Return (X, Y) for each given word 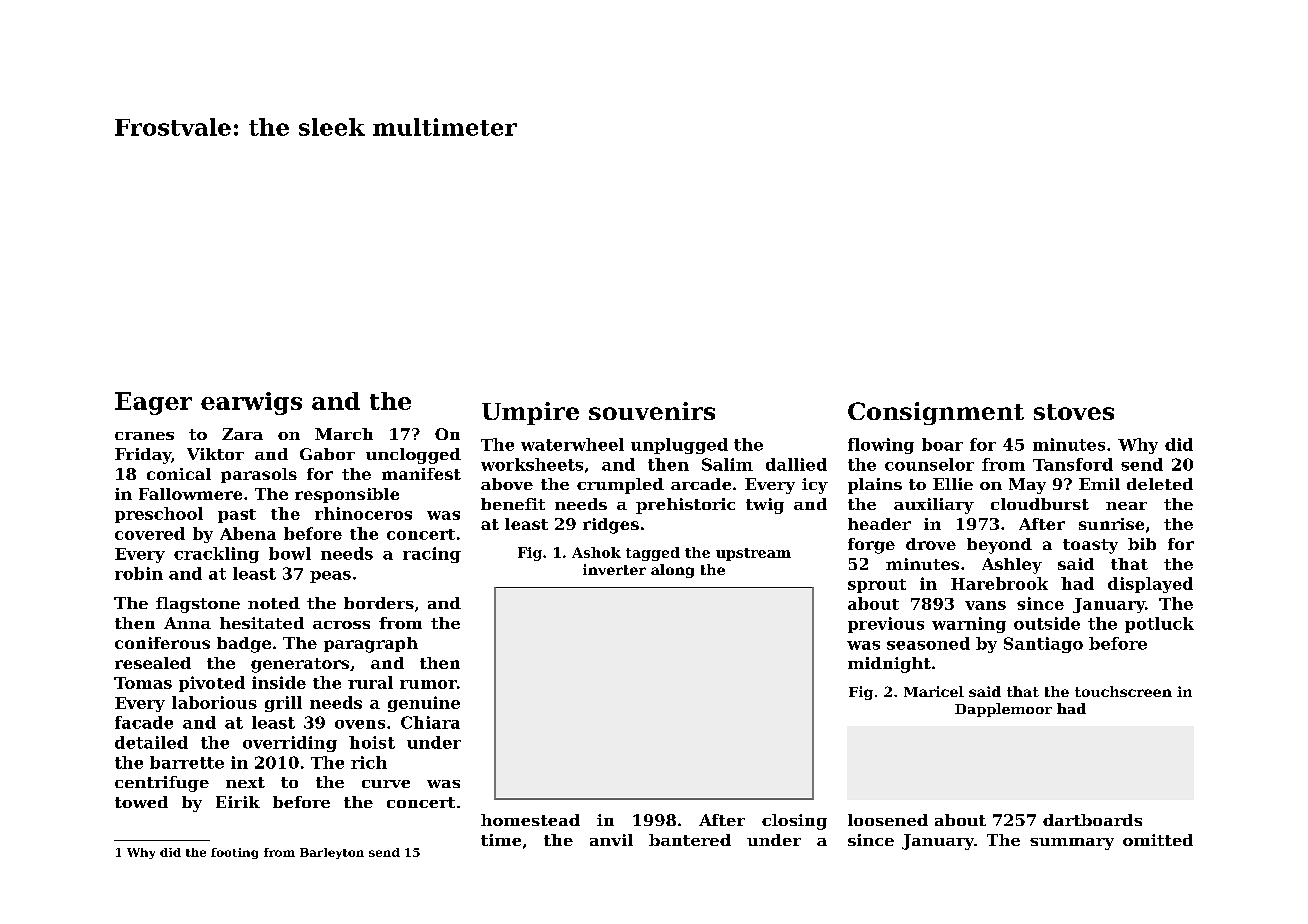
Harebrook (999, 583)
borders (379, 603)
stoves (1074, 412)
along (672, 571)
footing (234, 853)
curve (386, 784)
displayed (1150, 585)
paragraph (371, 645)
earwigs (251, 403)
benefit (513, 504)
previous (886, 625)
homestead (530, 820)
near (1126, 506)
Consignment (936, 413)
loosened (888, 820)
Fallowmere (190, 494)
